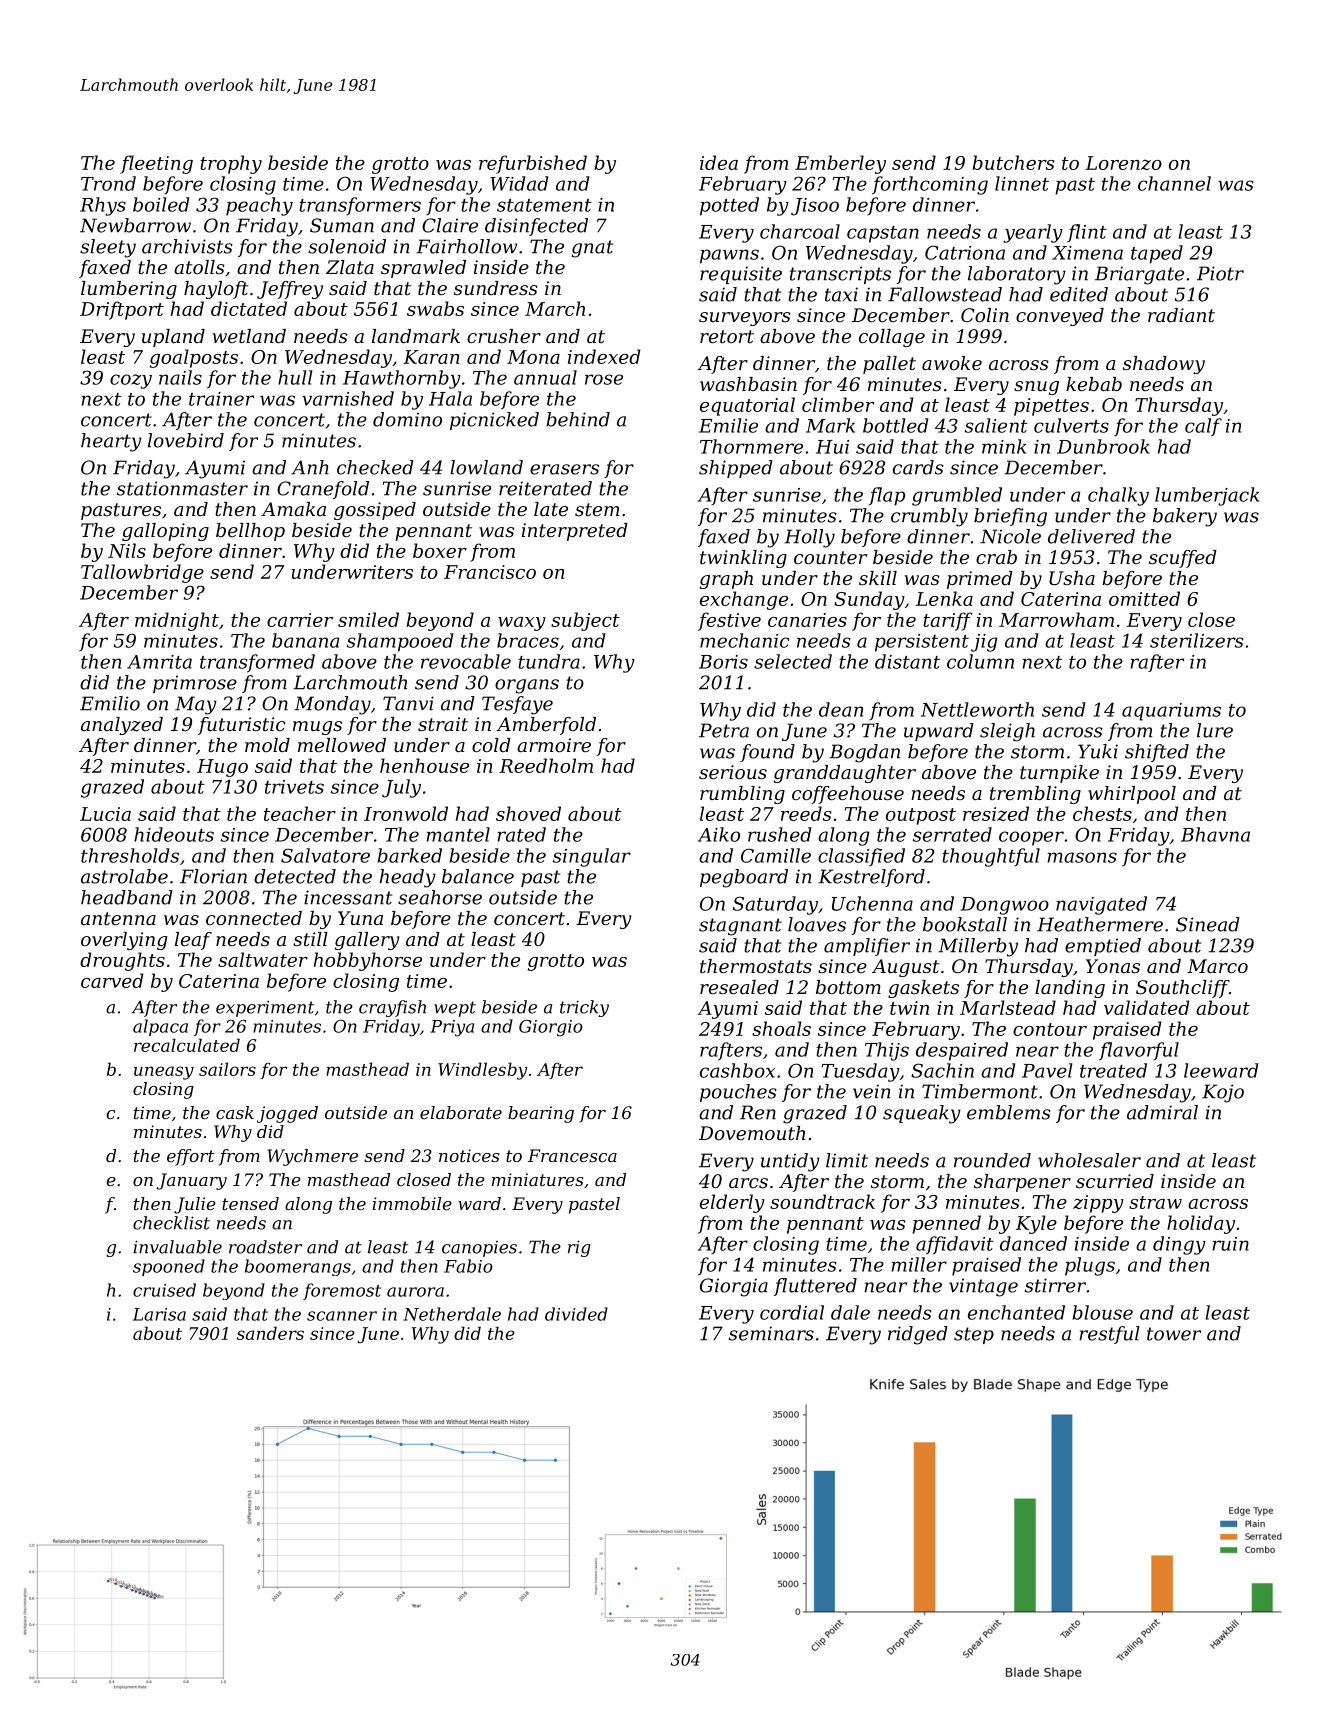  What do you see at coordinates (576, 1314) in the screenshot?
I see `divided` at bounding box center [576, 1314].
